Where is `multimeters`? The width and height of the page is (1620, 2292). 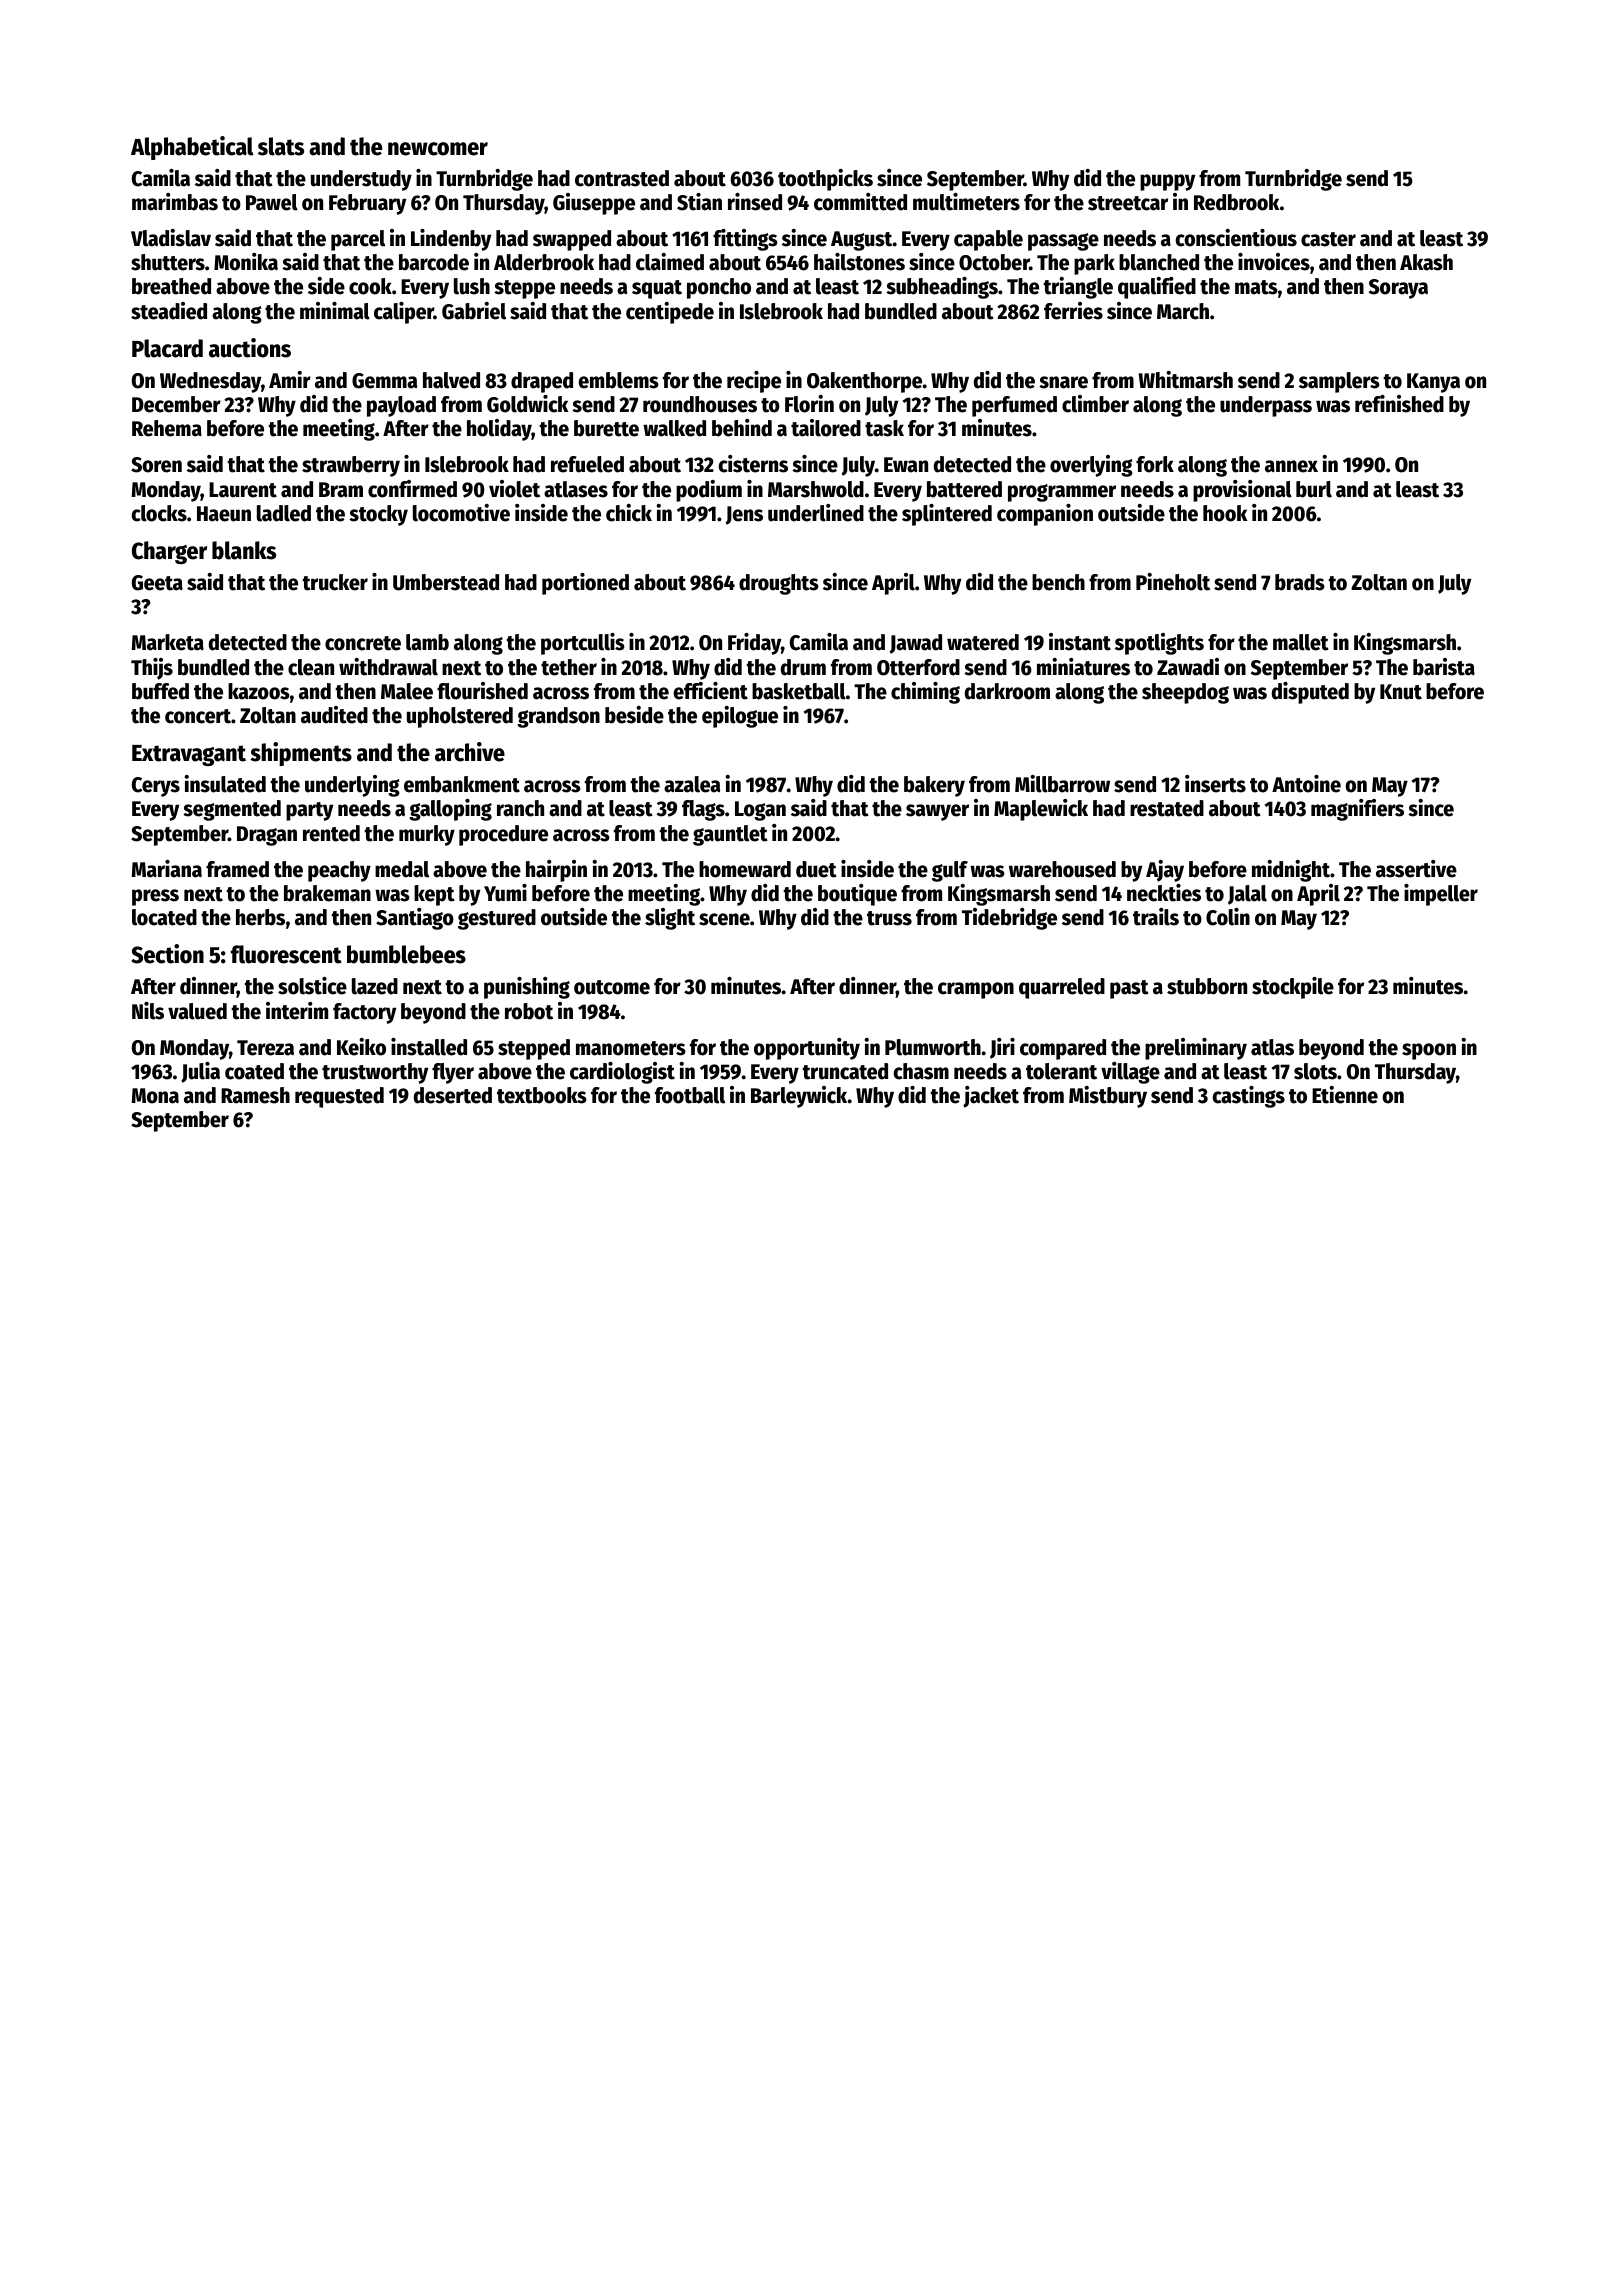 multimeters is located at coordinates (966, 202).
